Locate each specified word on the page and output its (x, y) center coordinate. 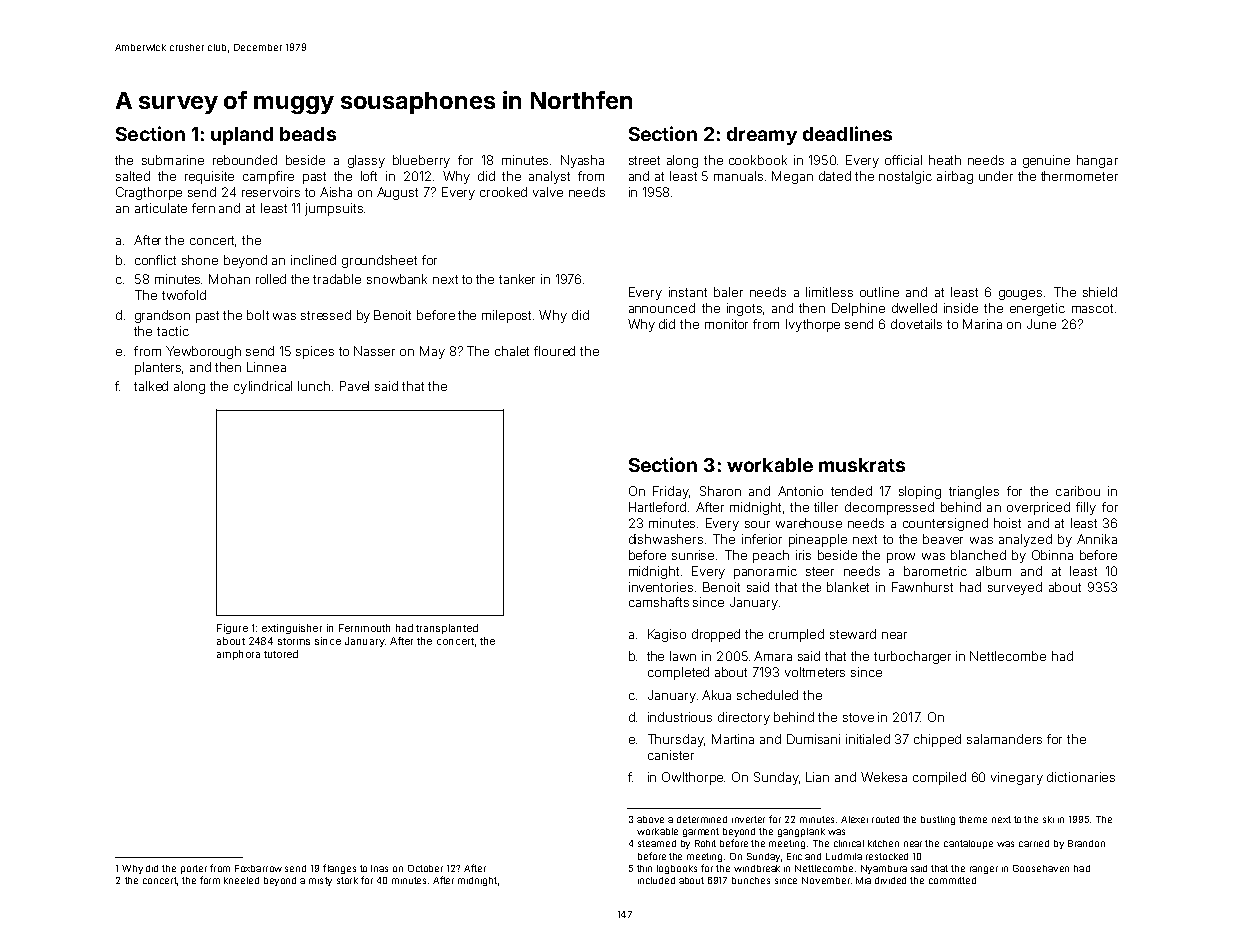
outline (879, 292)
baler (728, 292)
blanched (978, 555)
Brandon (1086, 843)
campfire (268, 177)
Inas (379, 868)
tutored (281, 654)
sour (757, 524)
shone (200, 260)
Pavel (354, 386)
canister (671, 755)
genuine (1046, 161)
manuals (738, 176)
